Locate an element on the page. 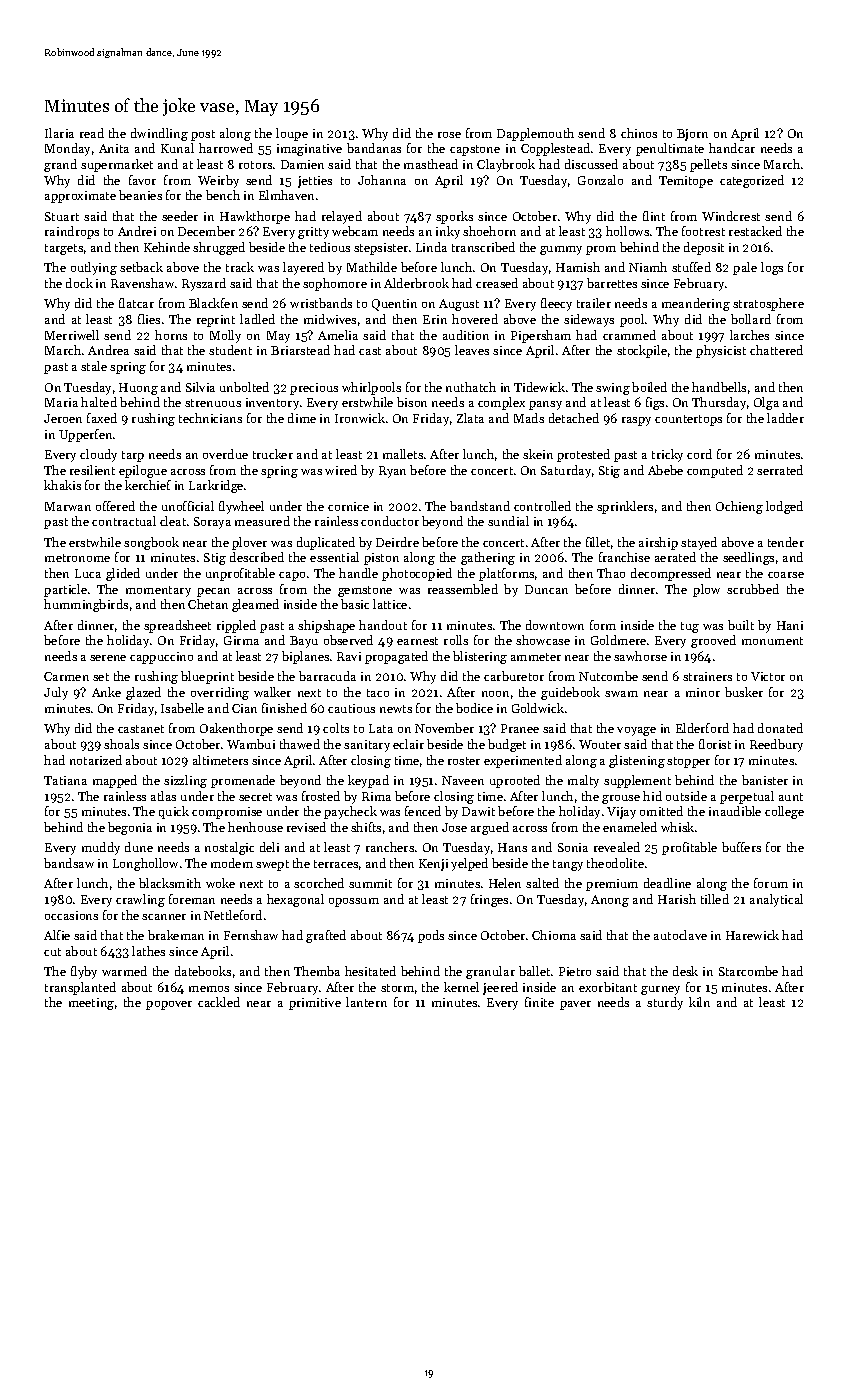 Image resolution: width=849 pixels, height=1400 pixels. Bjorn is located at coordinates (692, 135).
